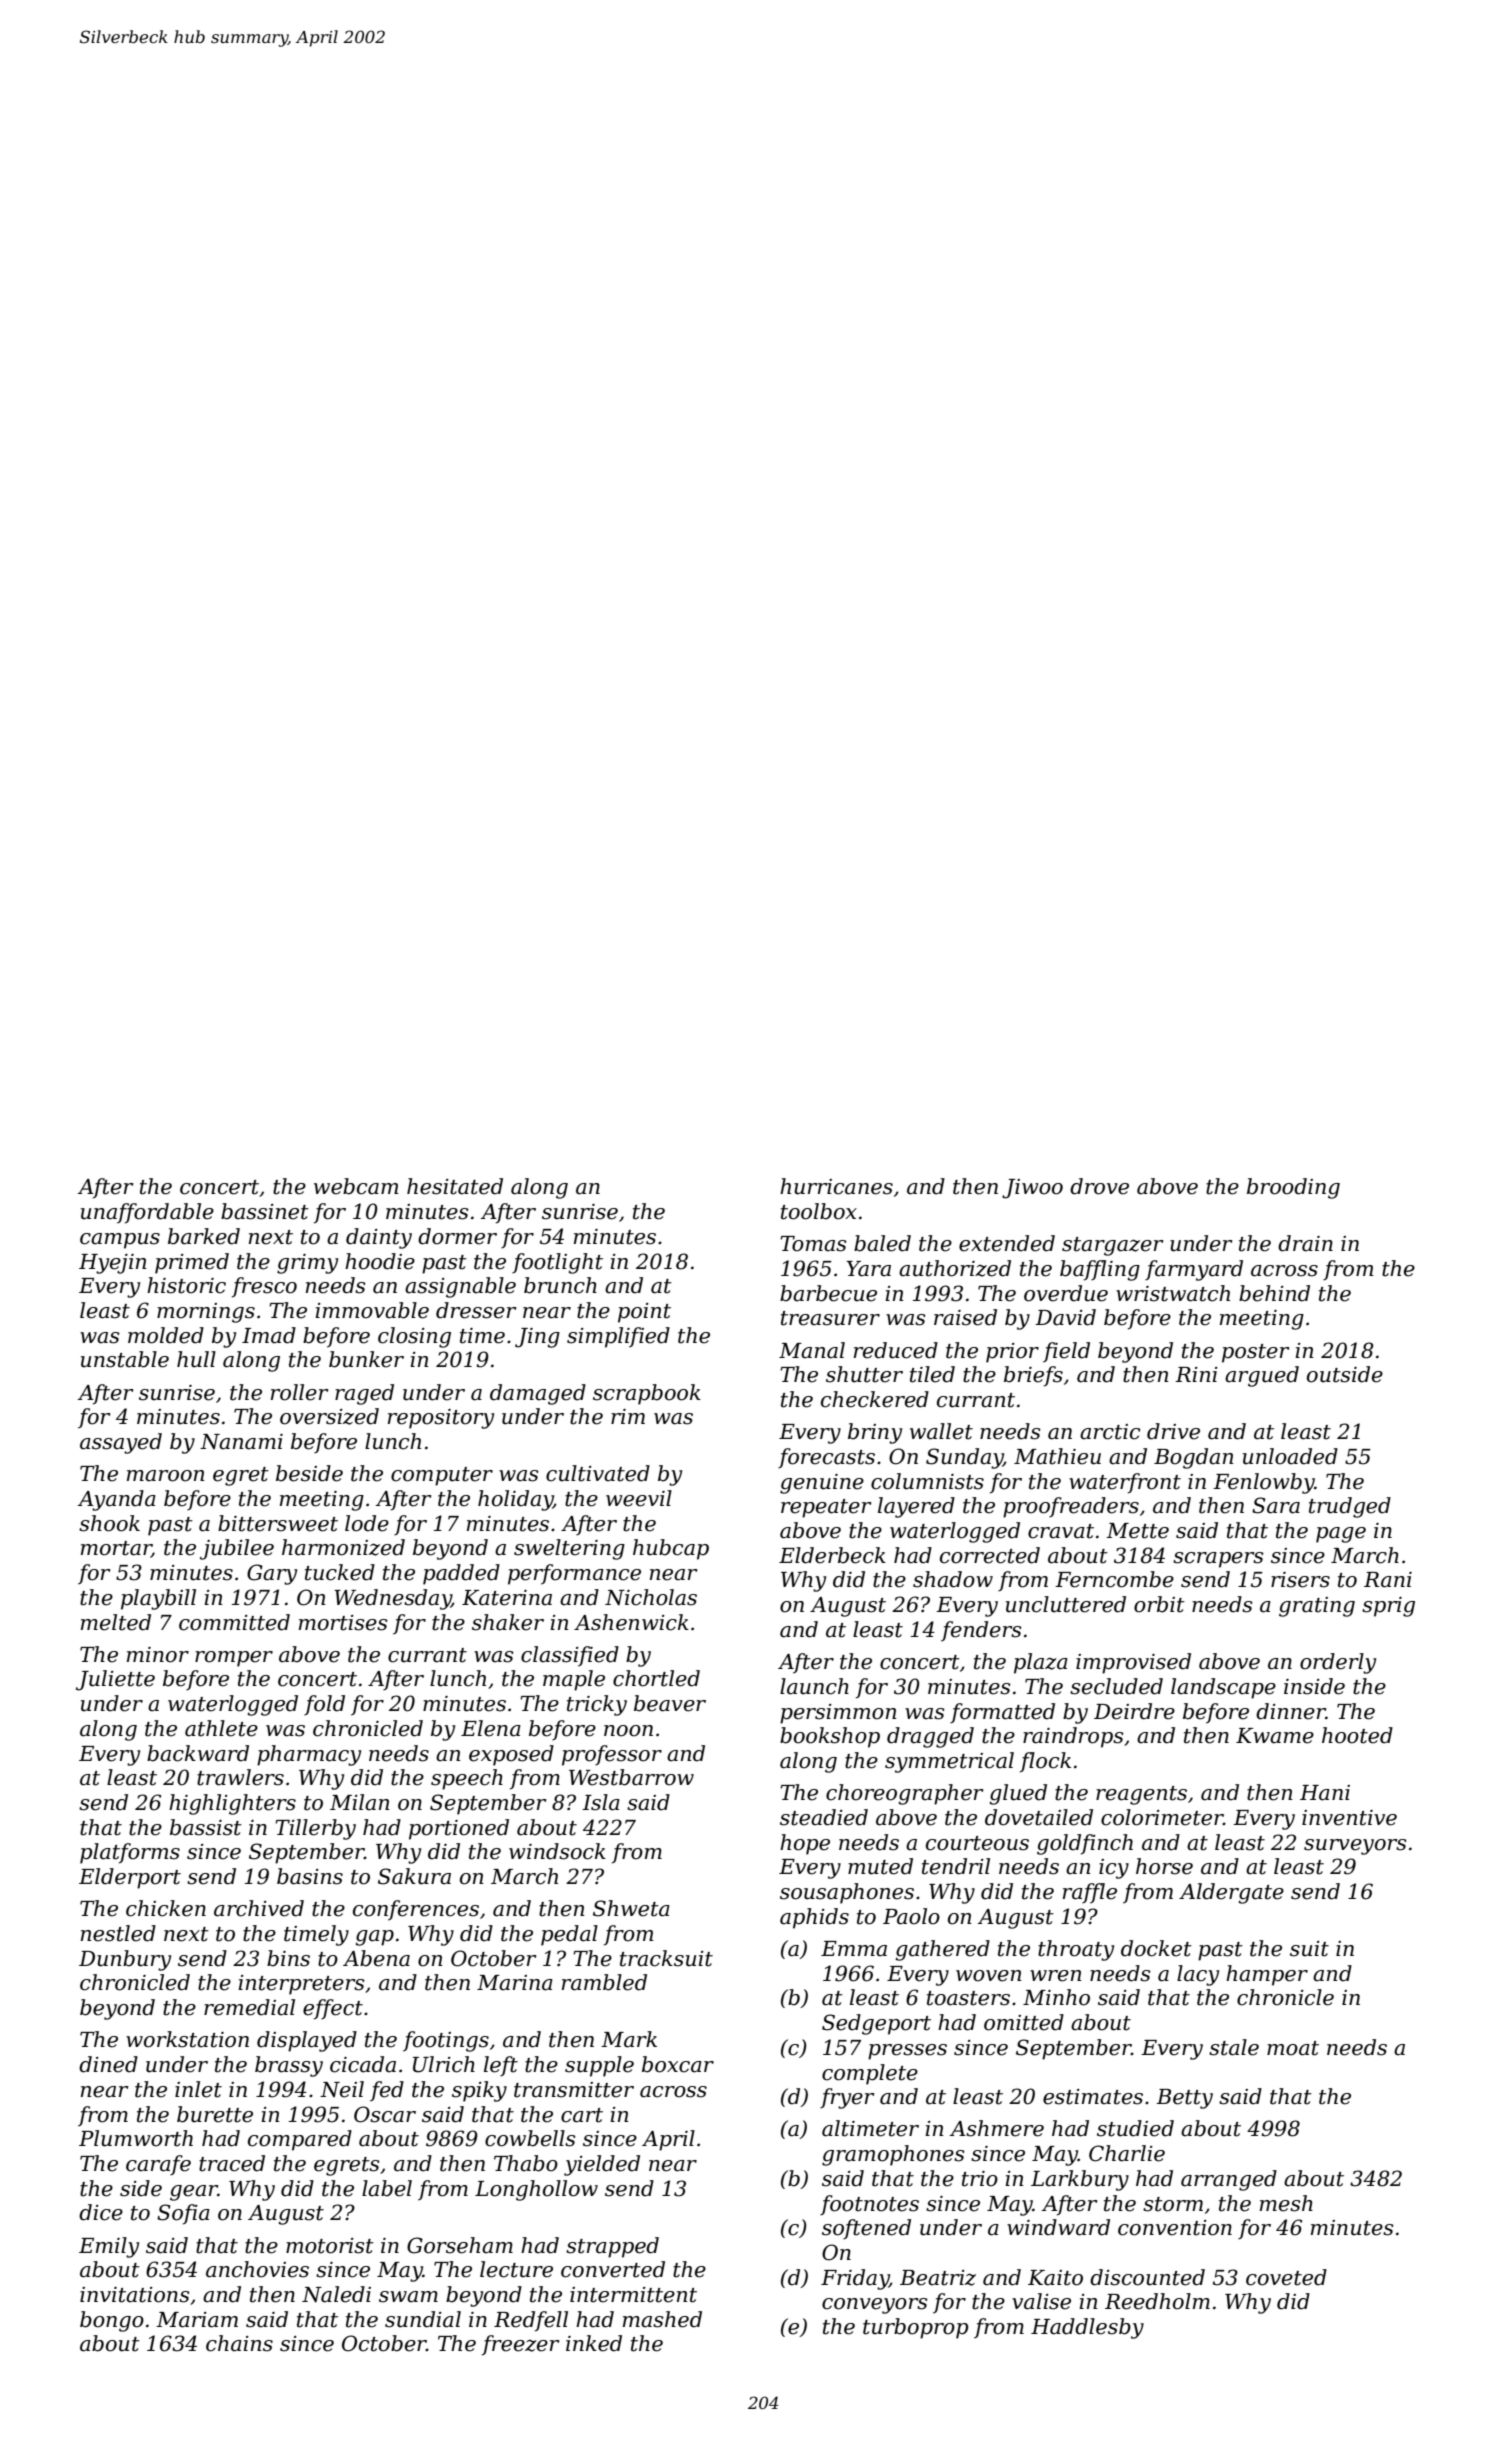 The height and width of the document is (2464, 1496). What do you see at coordinates (125, 1359) in the document?
I see `unstable` at bounding box center [125, 1359].
